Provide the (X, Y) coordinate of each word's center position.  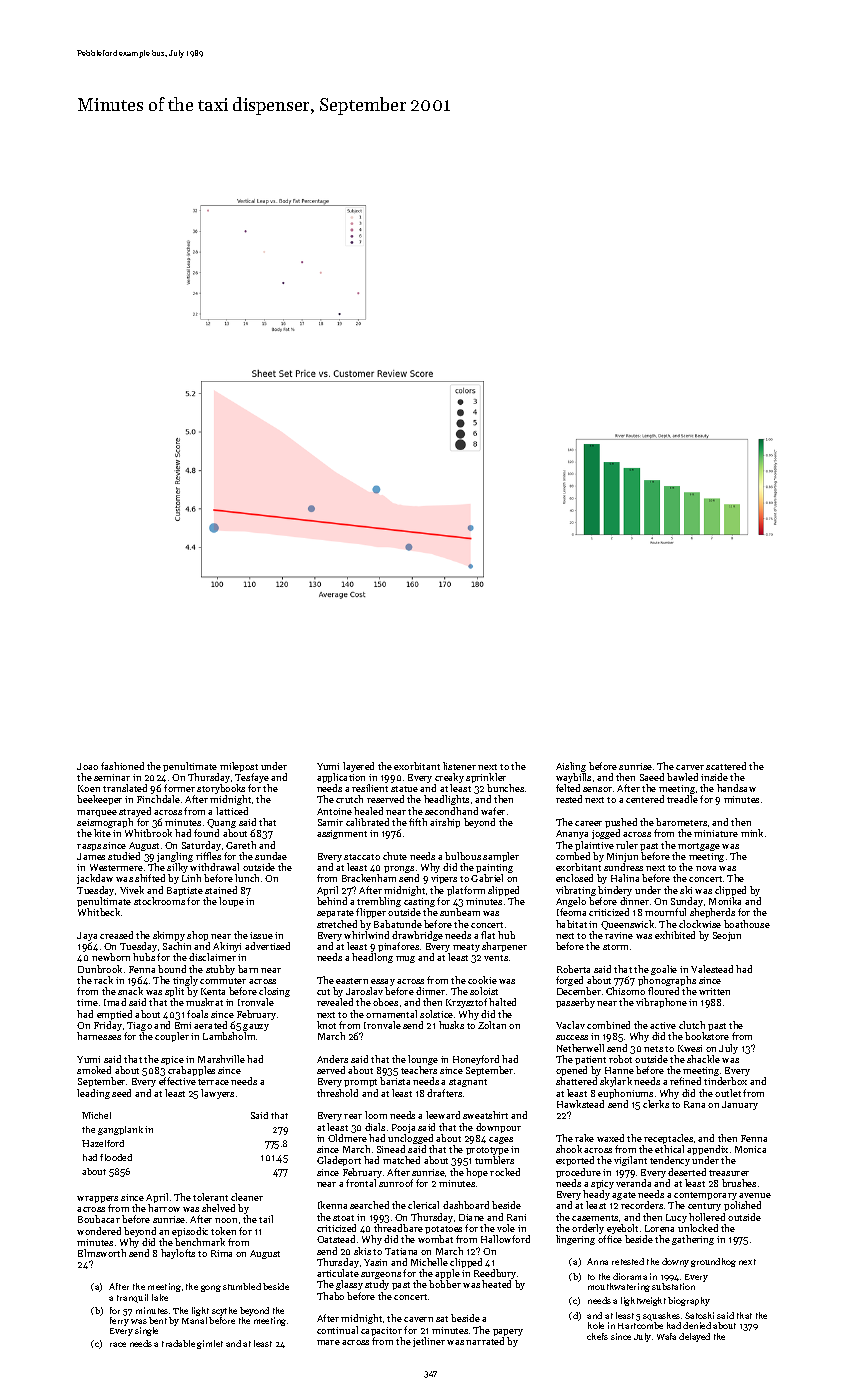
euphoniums (625, 1094)
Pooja (403, 1128)
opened (571, 1071)
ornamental (391, 1014)
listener (459, 766)
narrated (485, 1341)
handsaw (736, 788)
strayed (135, 812)
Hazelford (103, 1143)
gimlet (210, 1344)
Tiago (139, 1026)
